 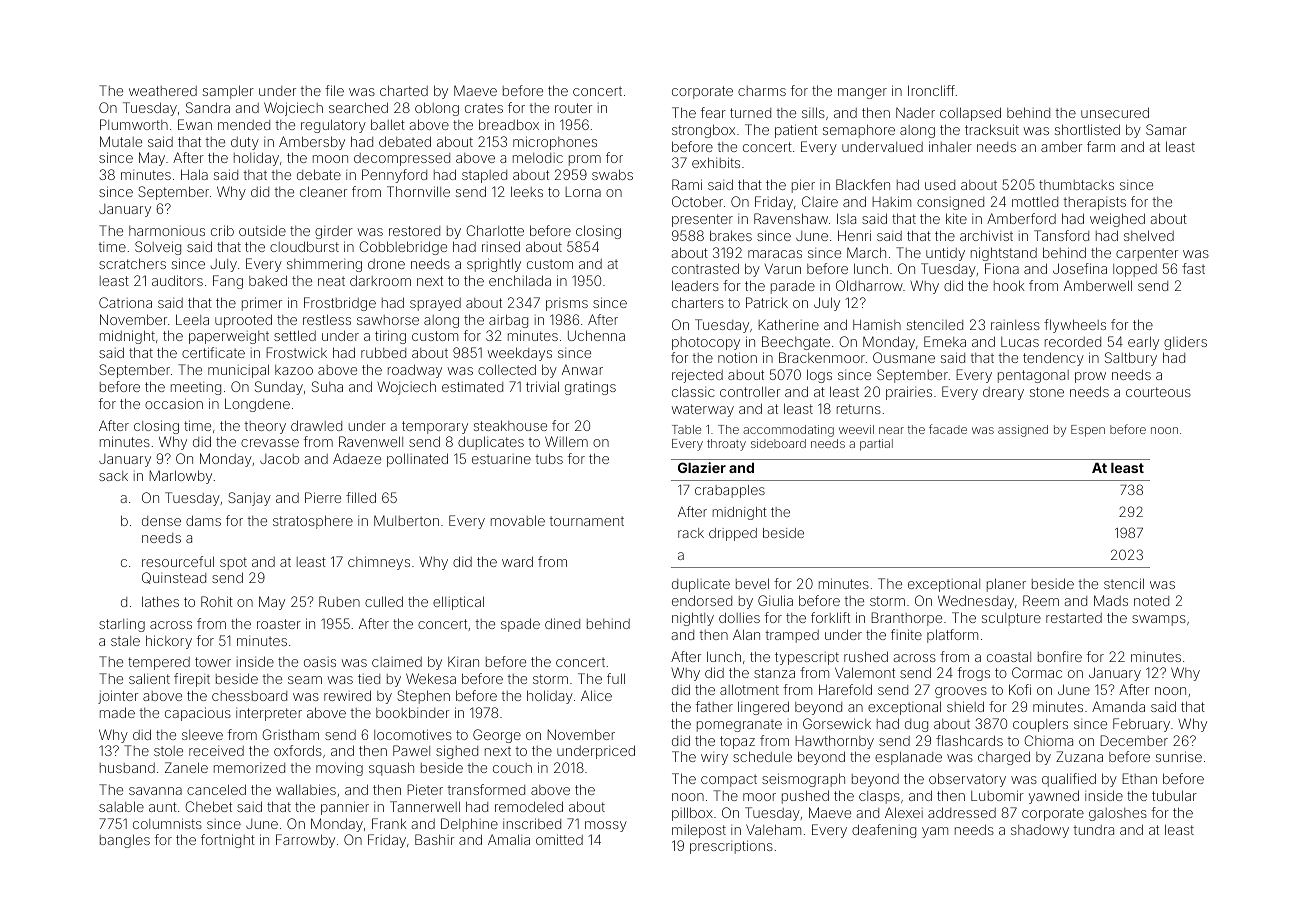 What do you see at coordinates (174, 403) in the document?
I see `occasion` at bounding box center [174, 403].
